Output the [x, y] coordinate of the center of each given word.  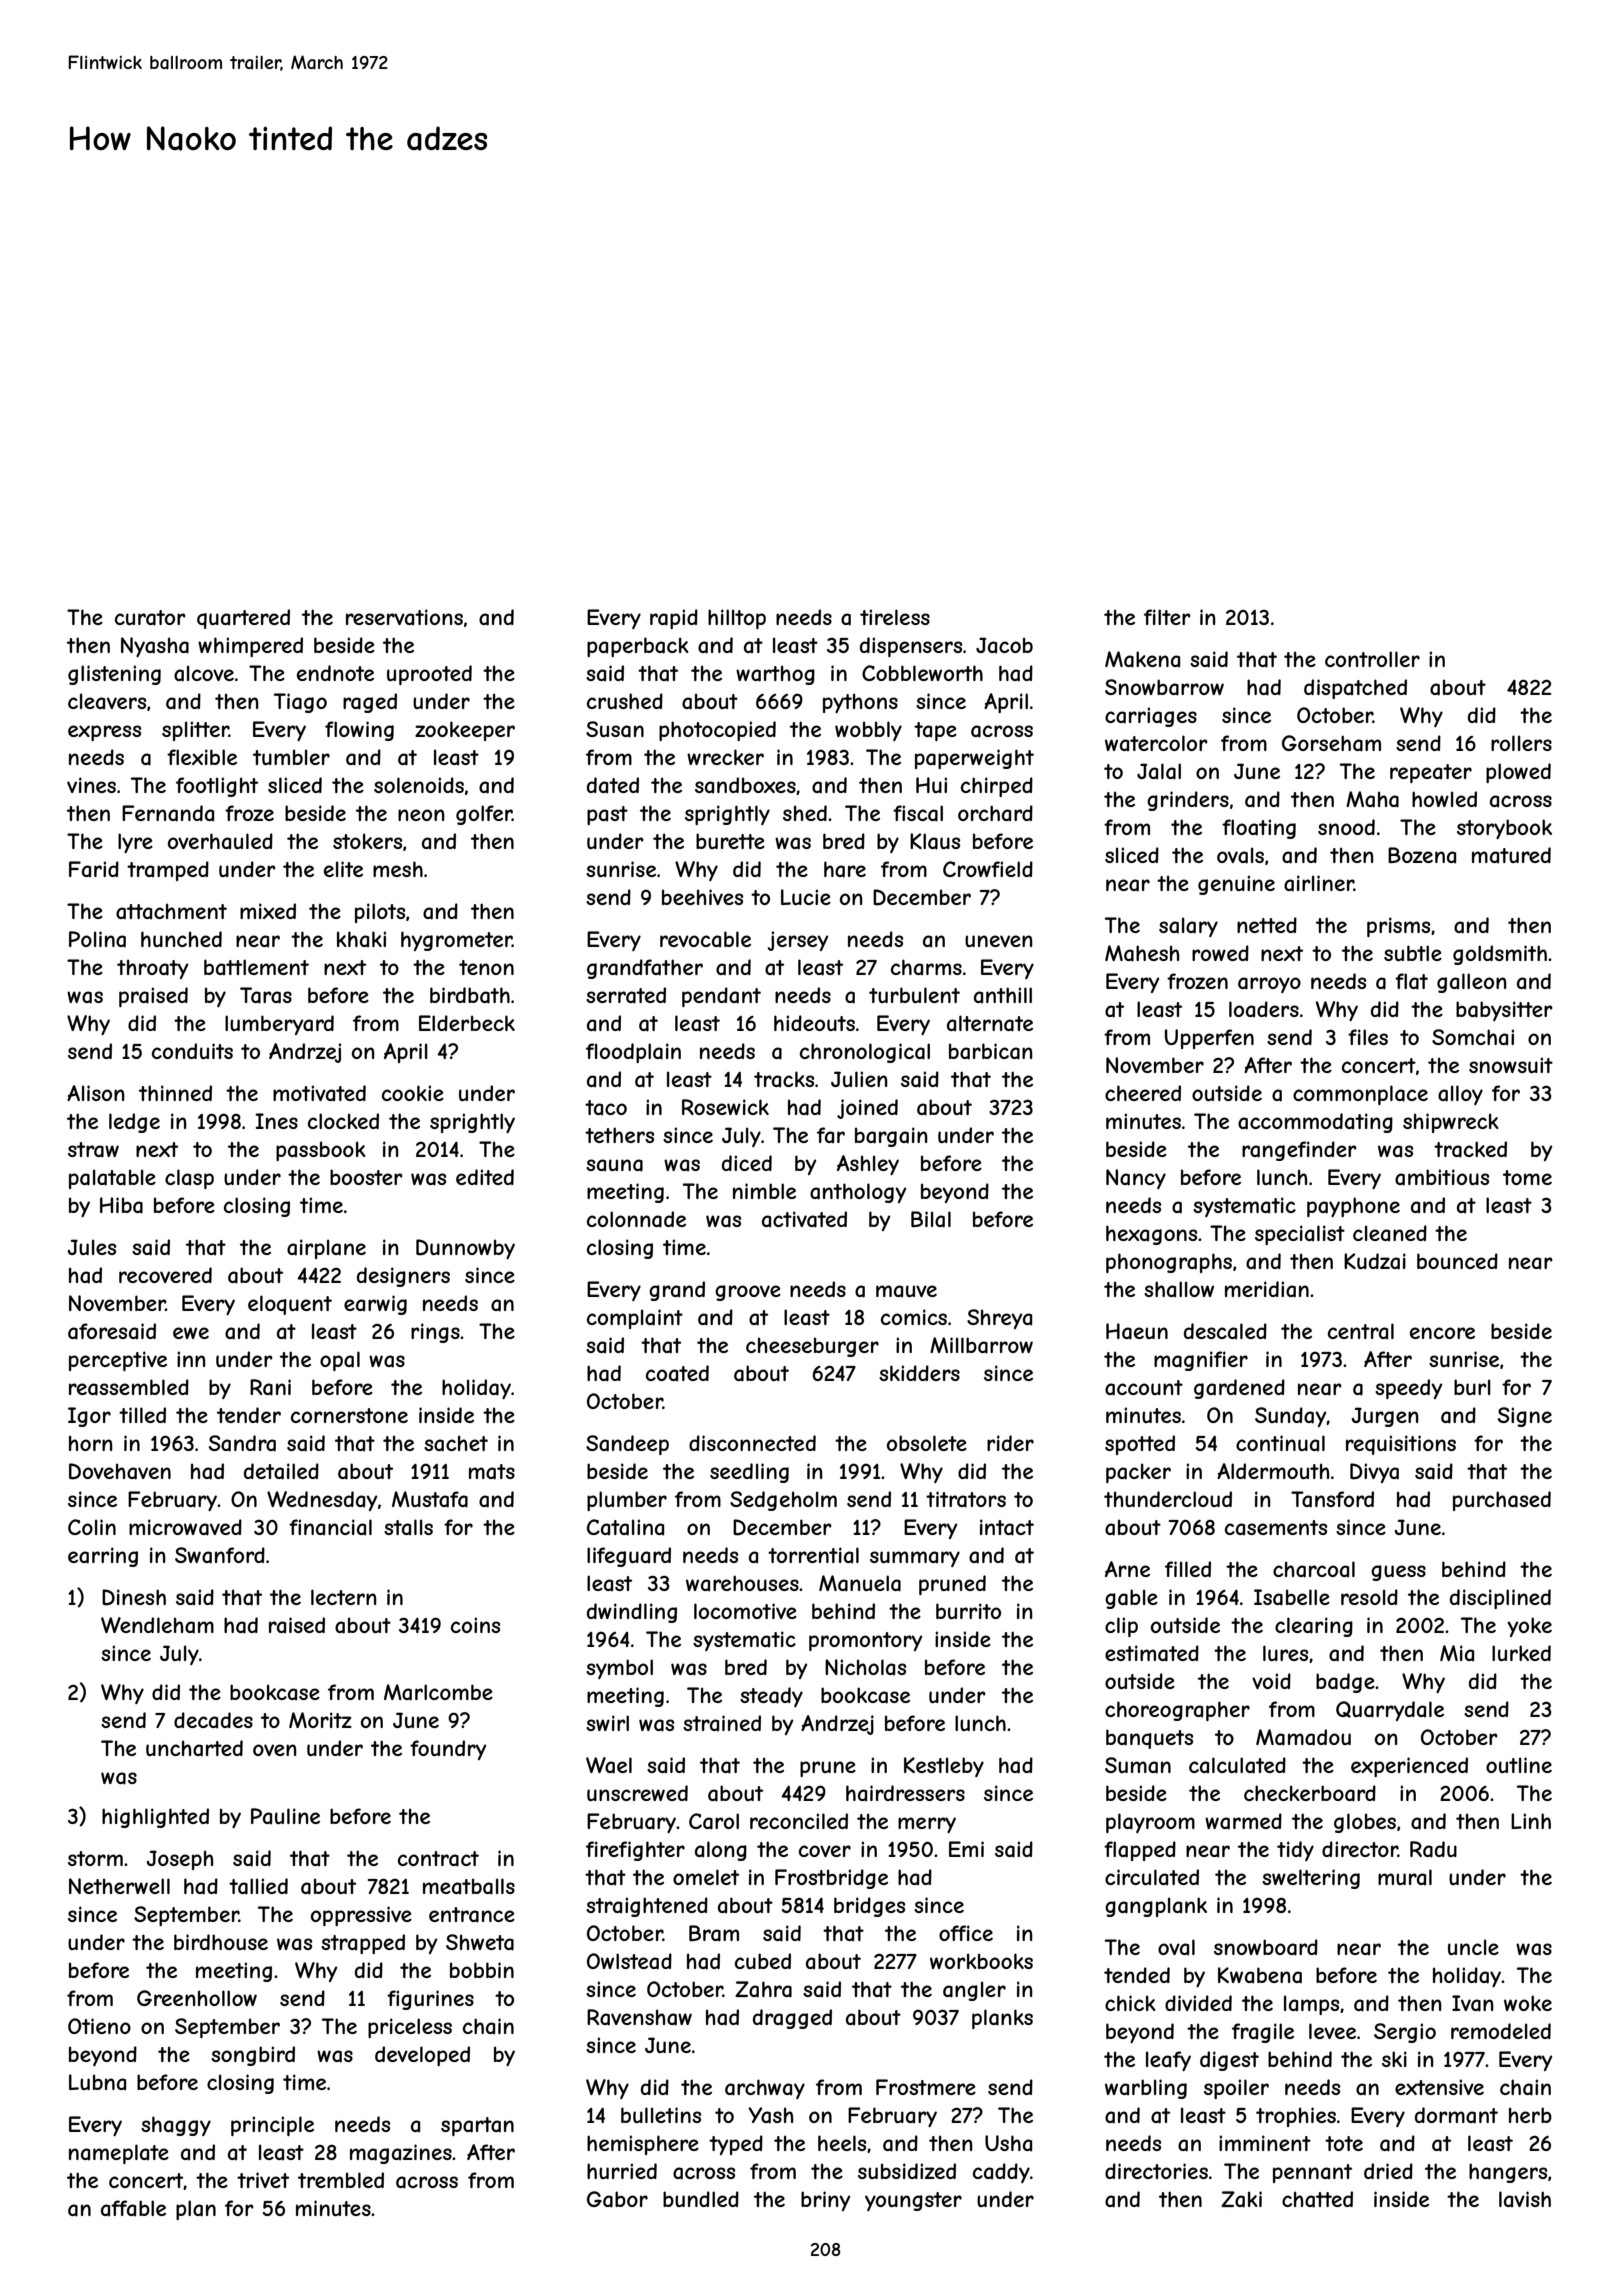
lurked [1521, 1653]
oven [275, 1750]
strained [722, 1723]
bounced [1457, 1261]
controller [1372, 659]
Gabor [617, 2199]
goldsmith [1500, 955]
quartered [243, 619]
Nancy [1136, 1179]
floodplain [633, 1053]
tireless [895, 617]
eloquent [290, 1305]
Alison [96, 1093]
